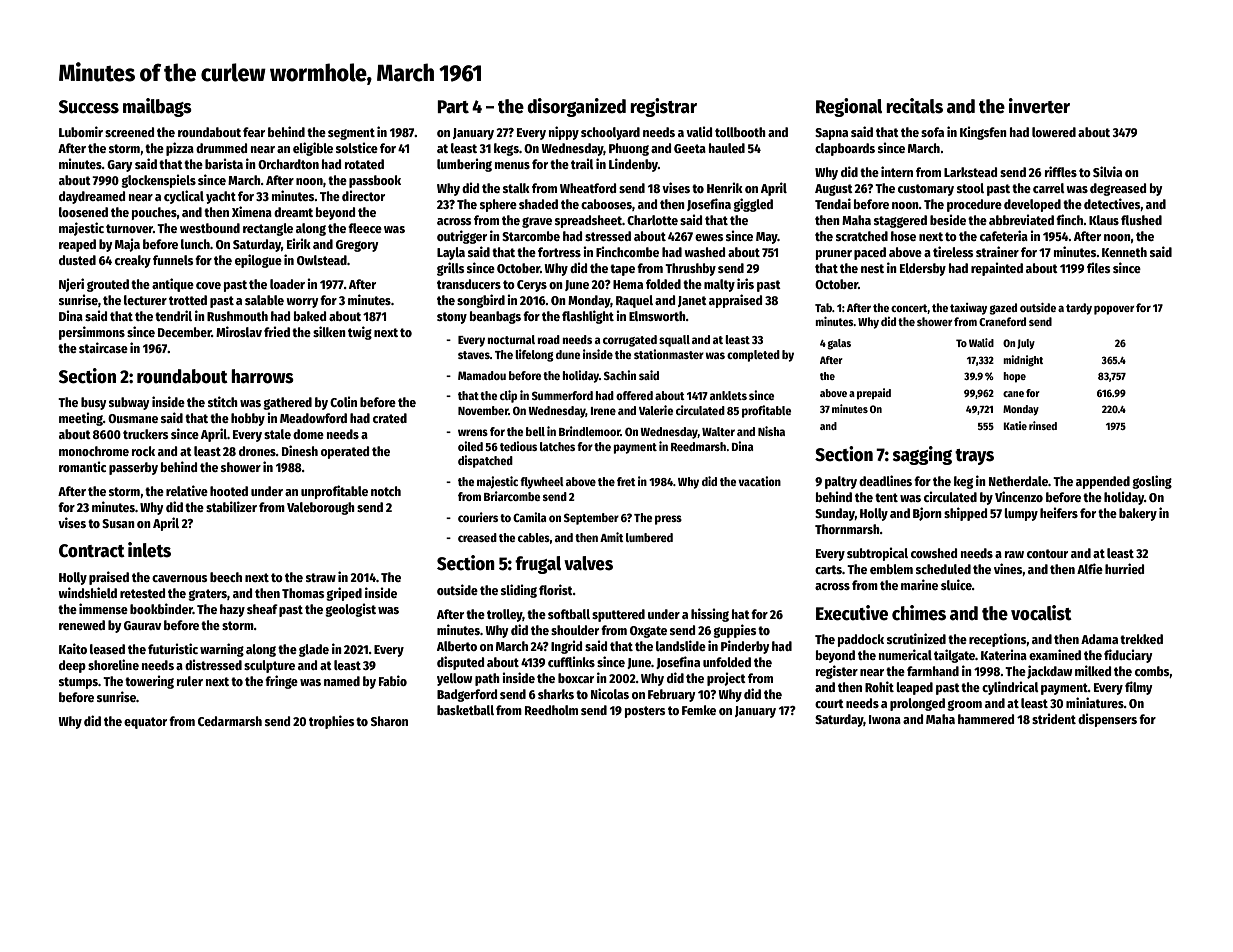  I want to click on inverter, so click(1039, 106).
